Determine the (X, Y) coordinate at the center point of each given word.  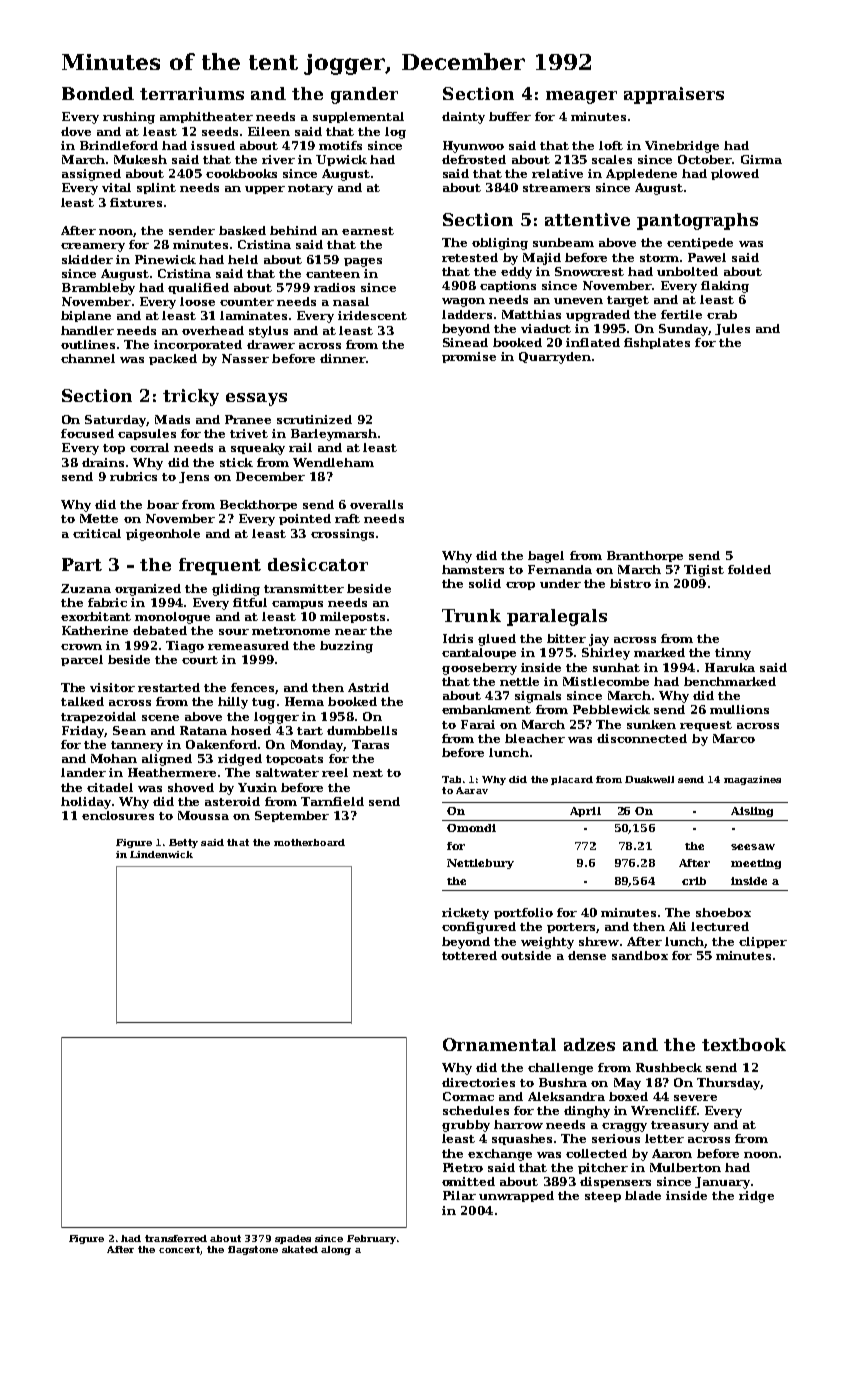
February (371, 1239)
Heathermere (172, 772)
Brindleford (119, 145)
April (585, 812)
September (292, 816)
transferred (176, 1238)
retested (470, 257)
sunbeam (563, 242)
